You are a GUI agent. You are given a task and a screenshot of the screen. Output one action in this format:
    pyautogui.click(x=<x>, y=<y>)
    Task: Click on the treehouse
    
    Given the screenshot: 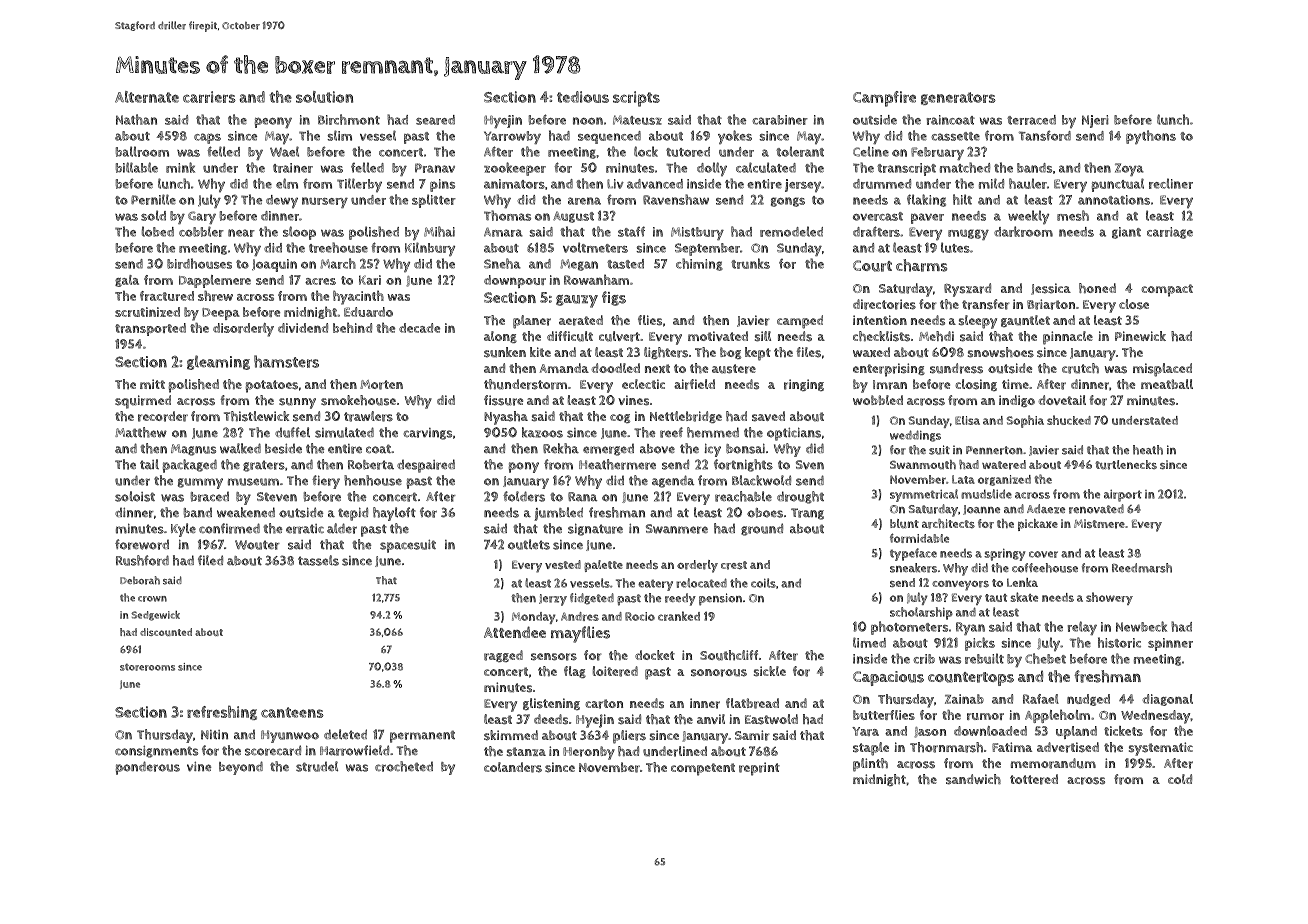 What is the action you would take?
    pyautogui.click(x=338, y=247)
